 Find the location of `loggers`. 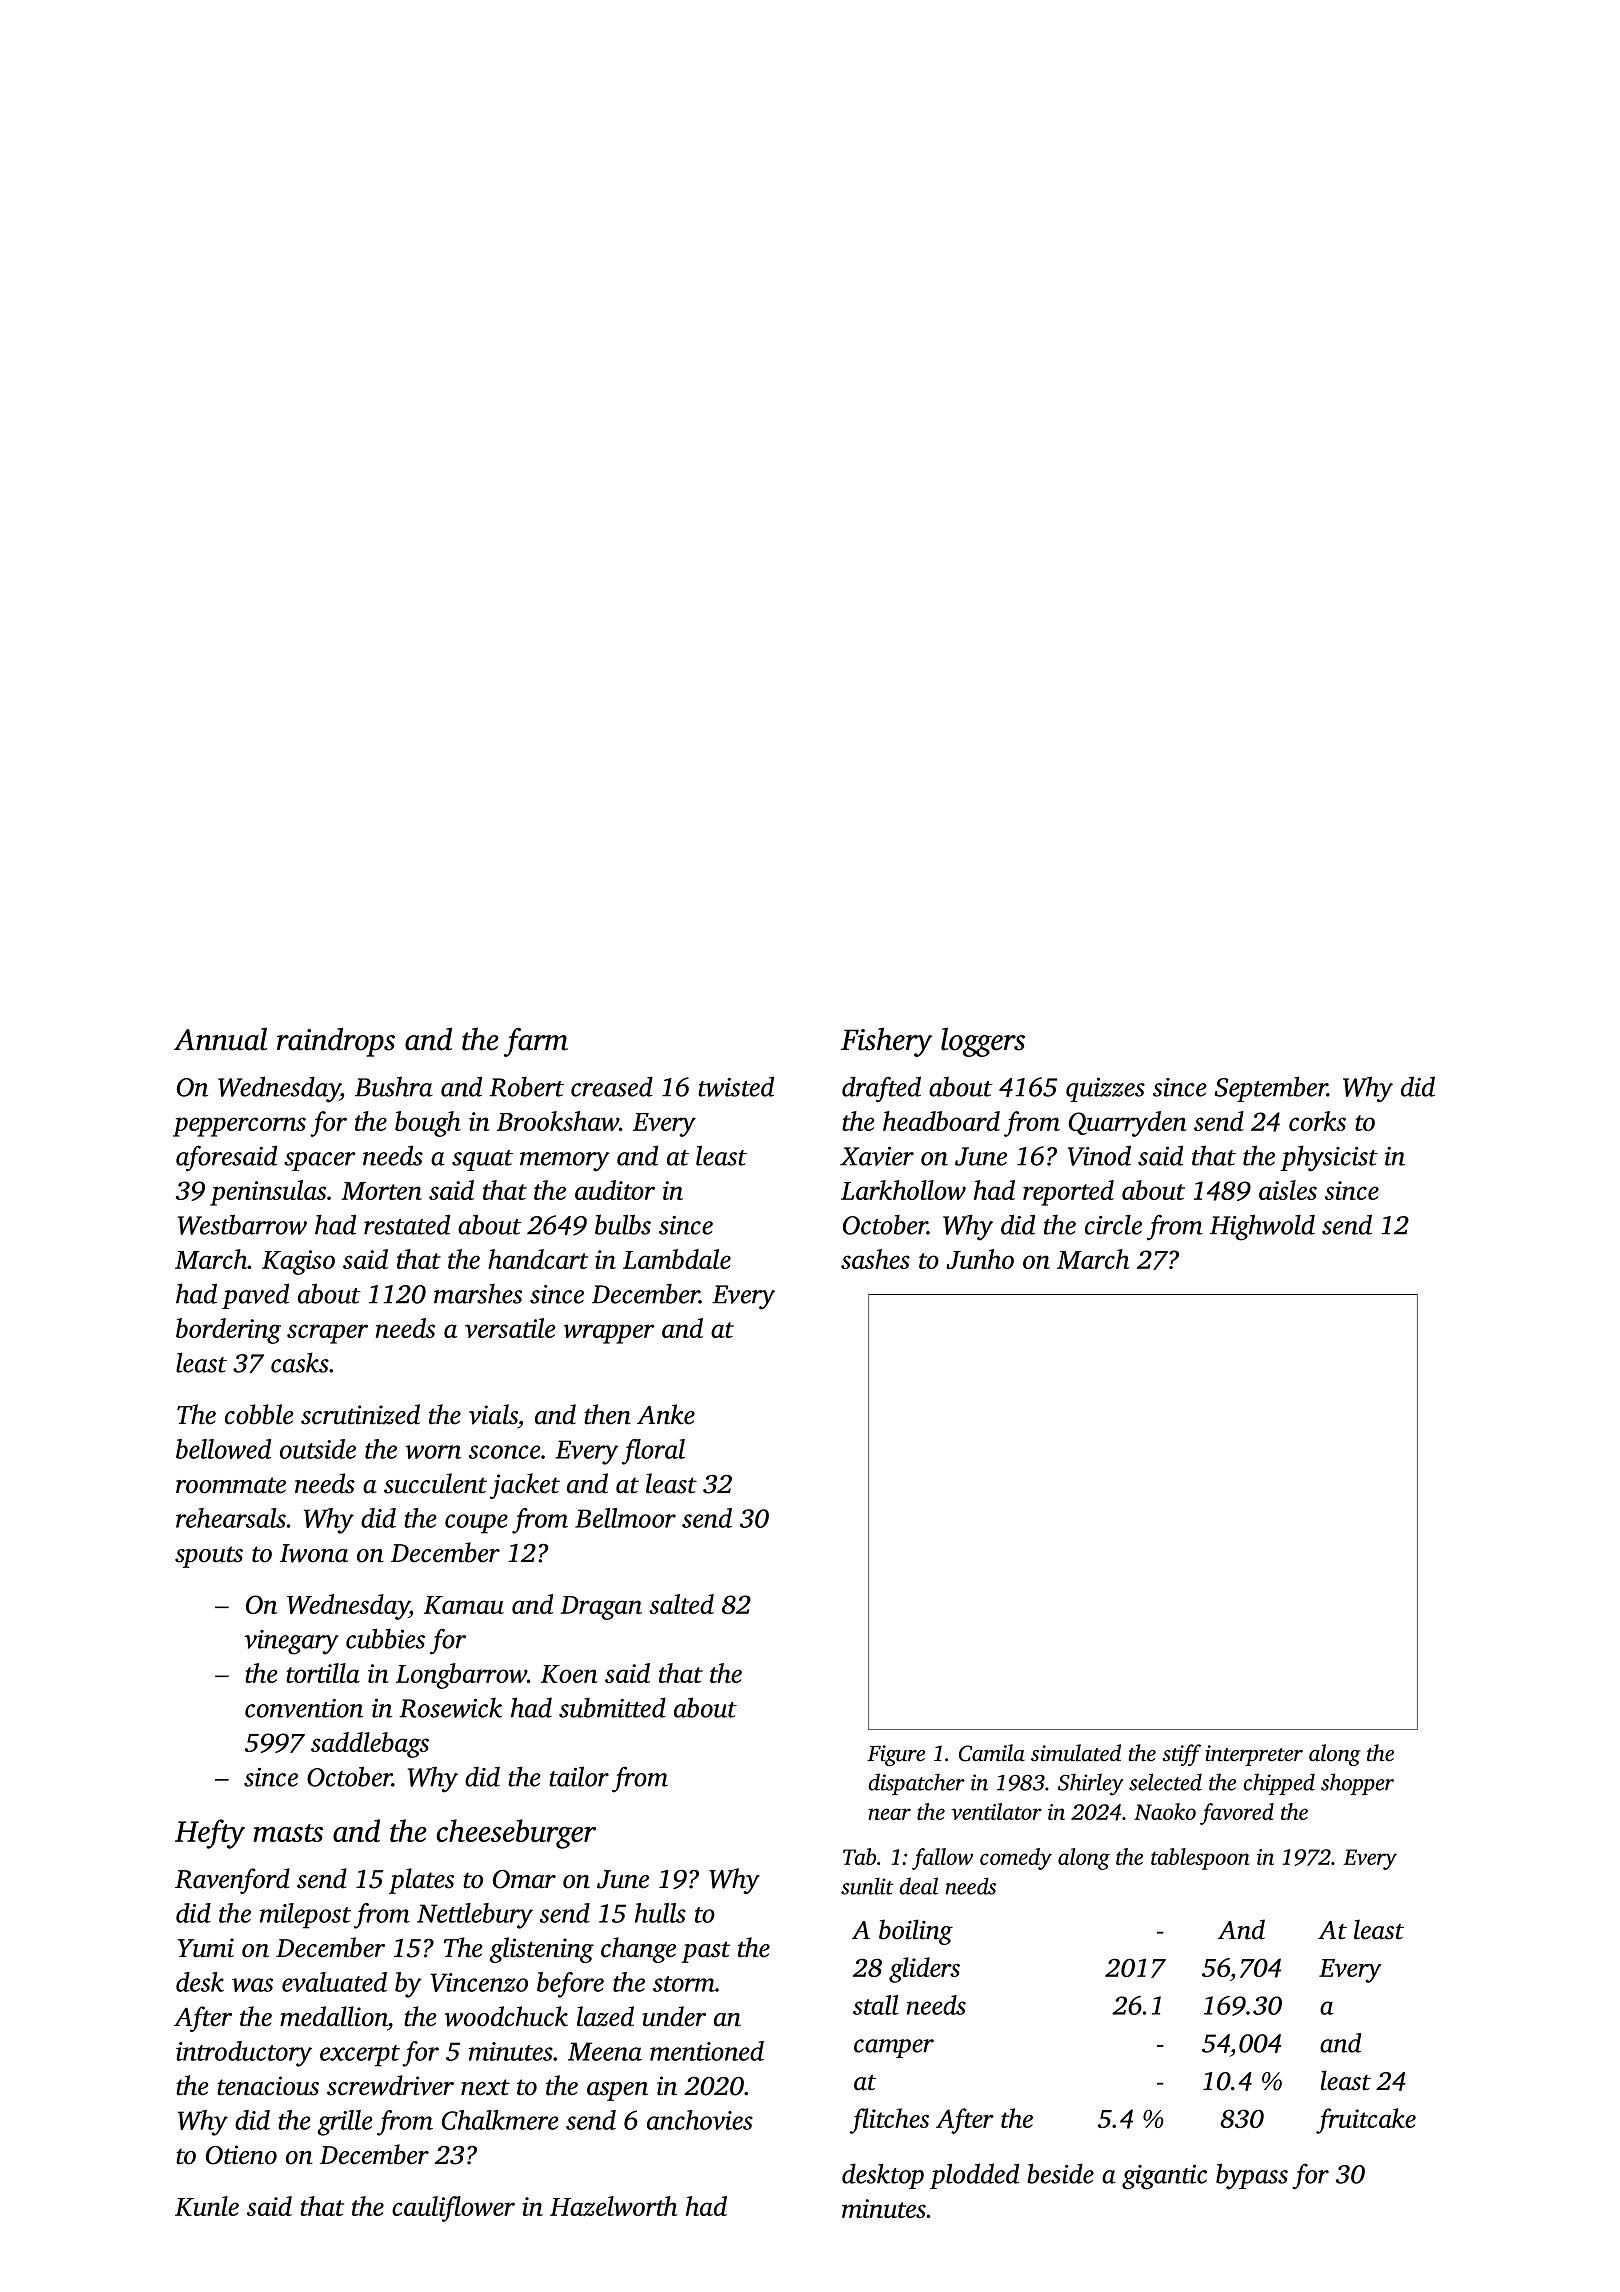

loggers is located at coordinates (983, 1042).
